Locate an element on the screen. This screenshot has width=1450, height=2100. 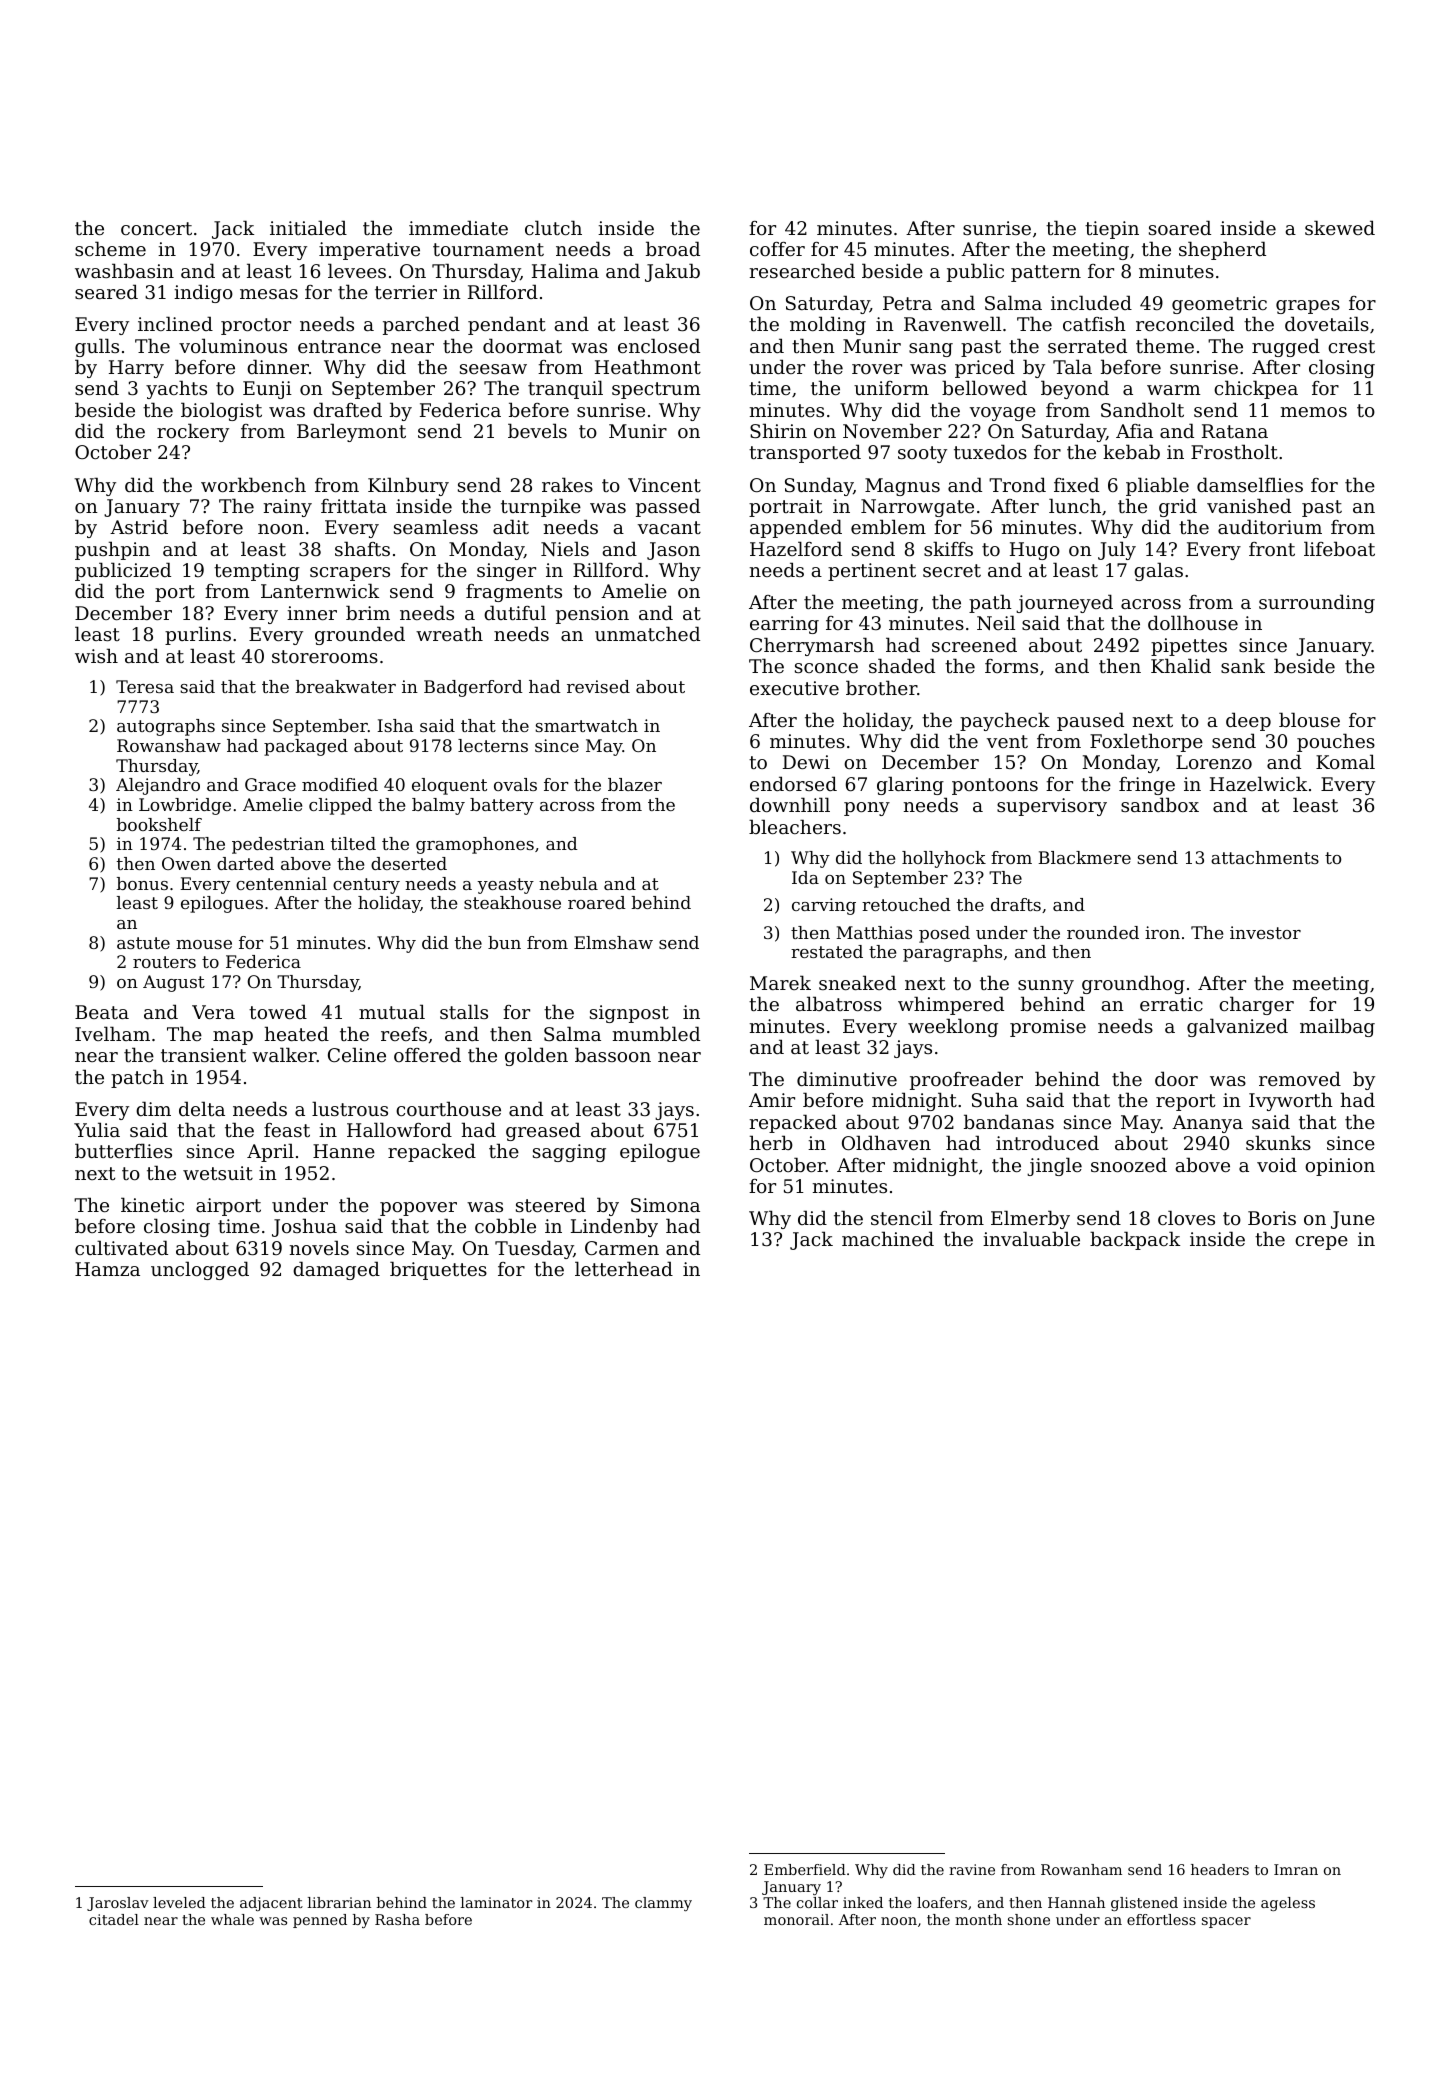
pouches is located at coordinates (1336, 742).
